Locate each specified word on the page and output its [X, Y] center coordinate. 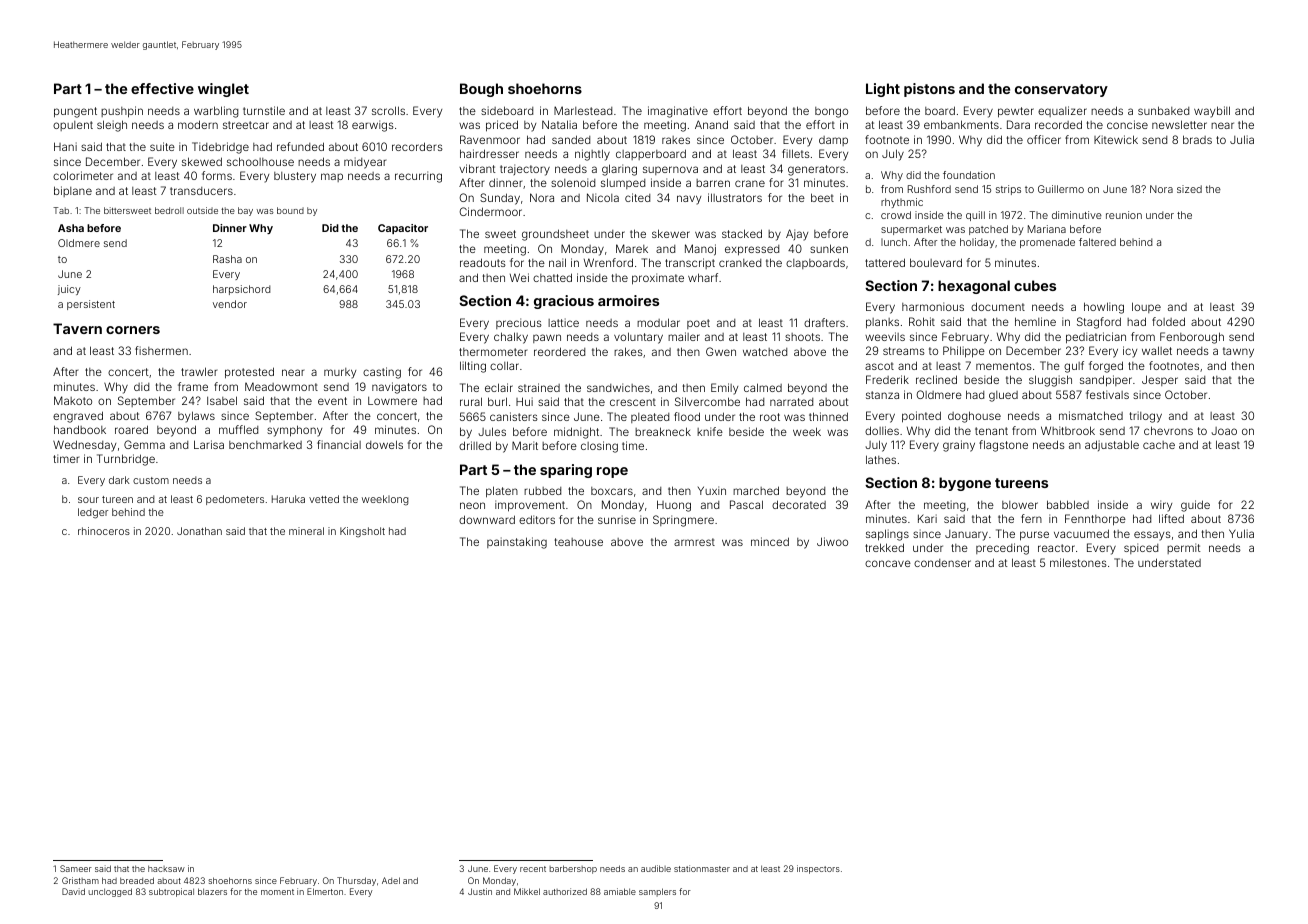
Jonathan [199, 531]
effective [162, 88]
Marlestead [583, 110]
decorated [799, 504]
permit [1184, 548]
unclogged [110, 892]
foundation [969, 175]
